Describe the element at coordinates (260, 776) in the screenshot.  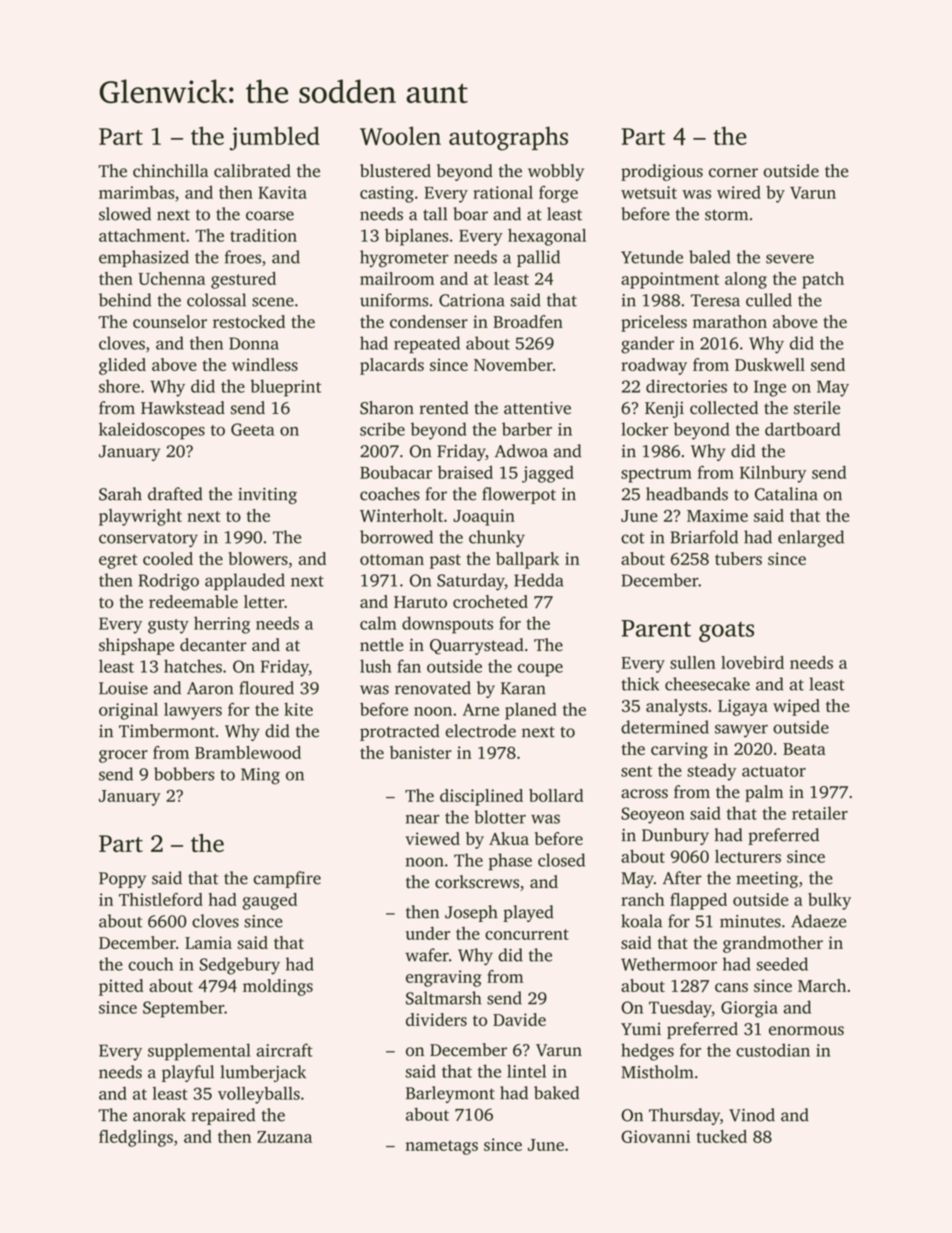
I see `Ming` at that location.
